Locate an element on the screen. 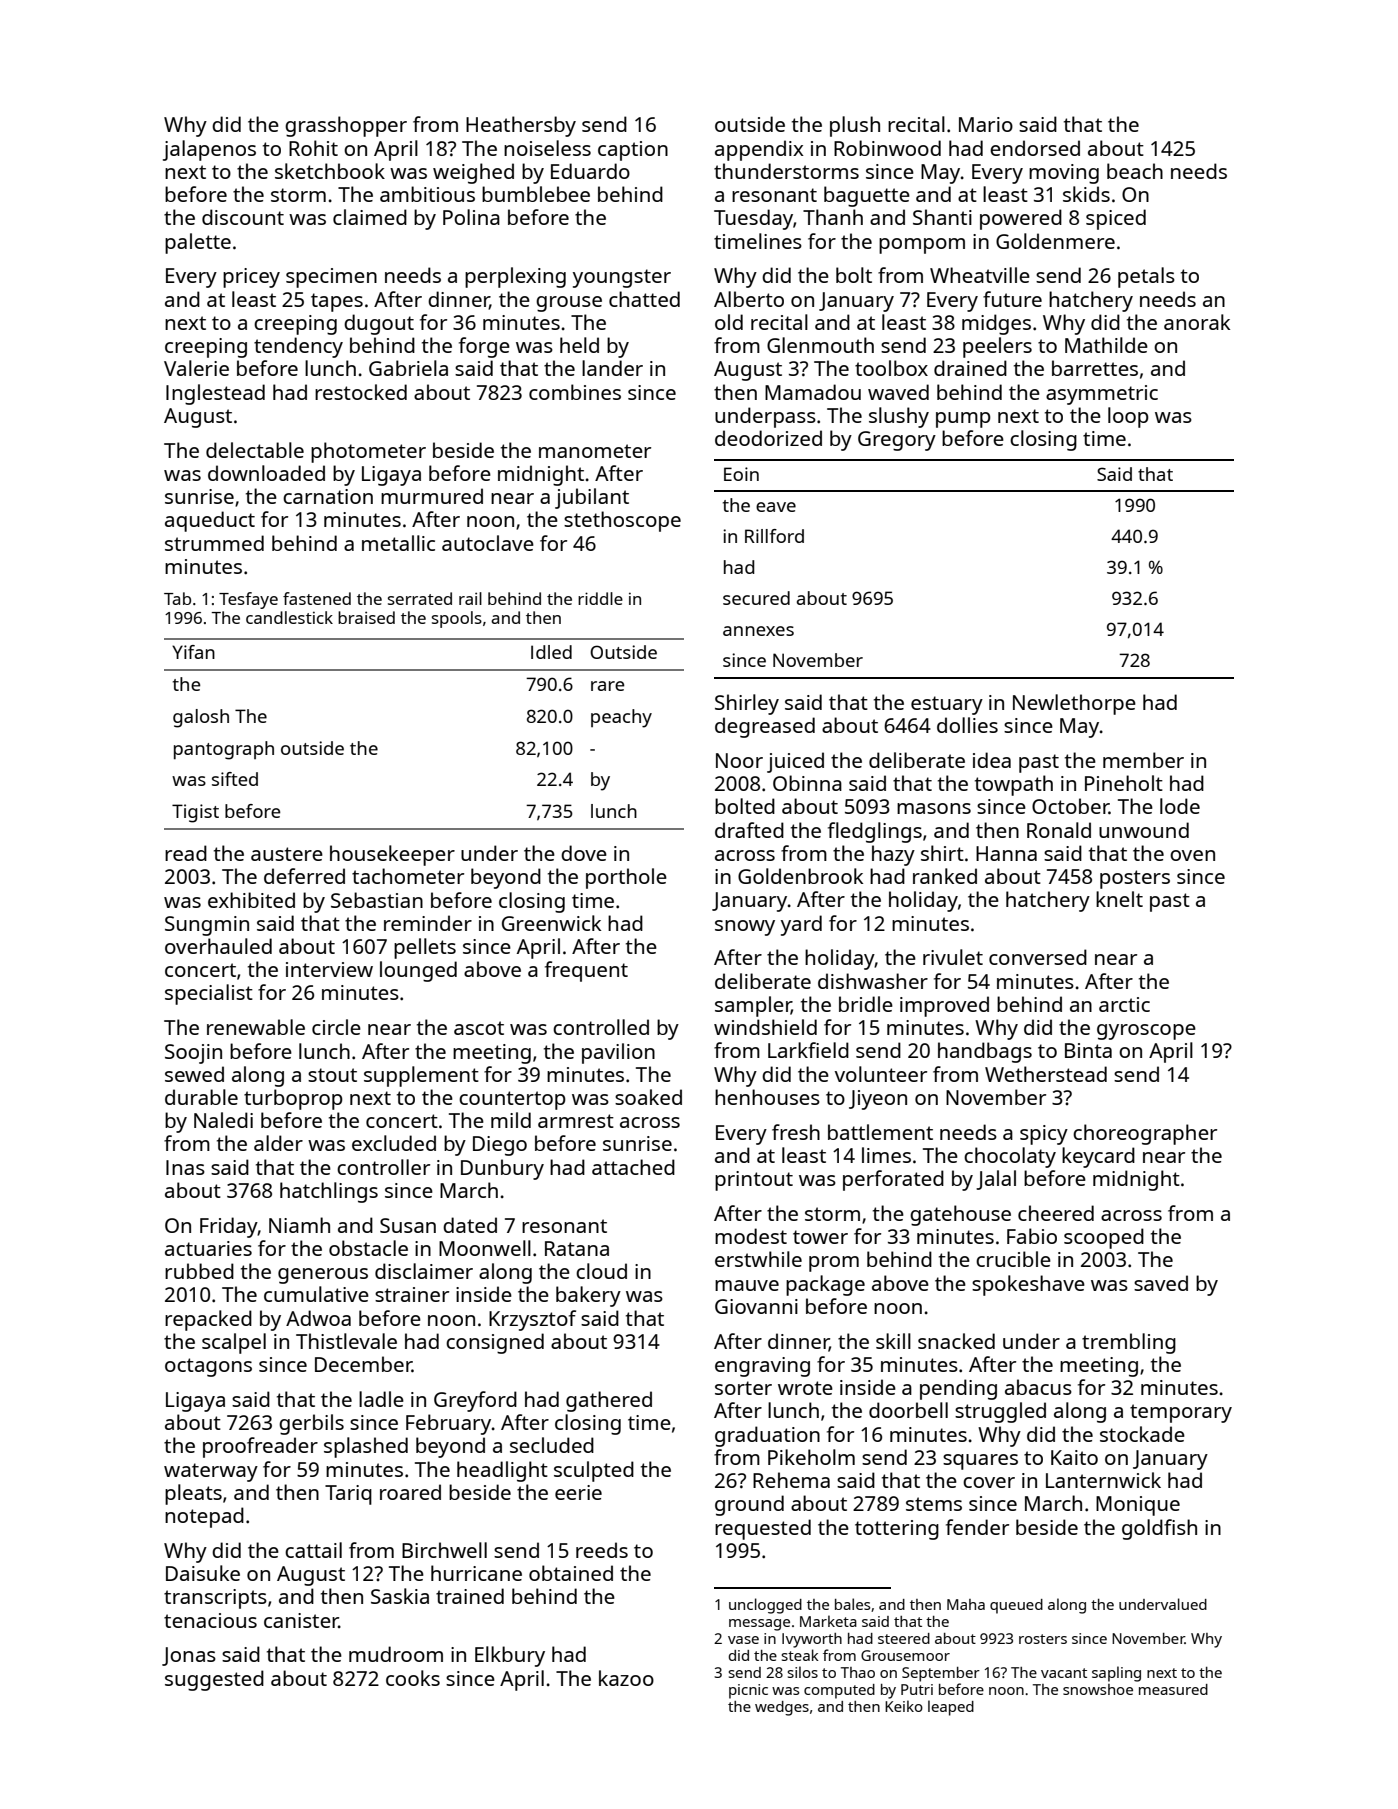 This screenshot has height=1809, width=1398. circle is located at coordinates (336, 1027).
